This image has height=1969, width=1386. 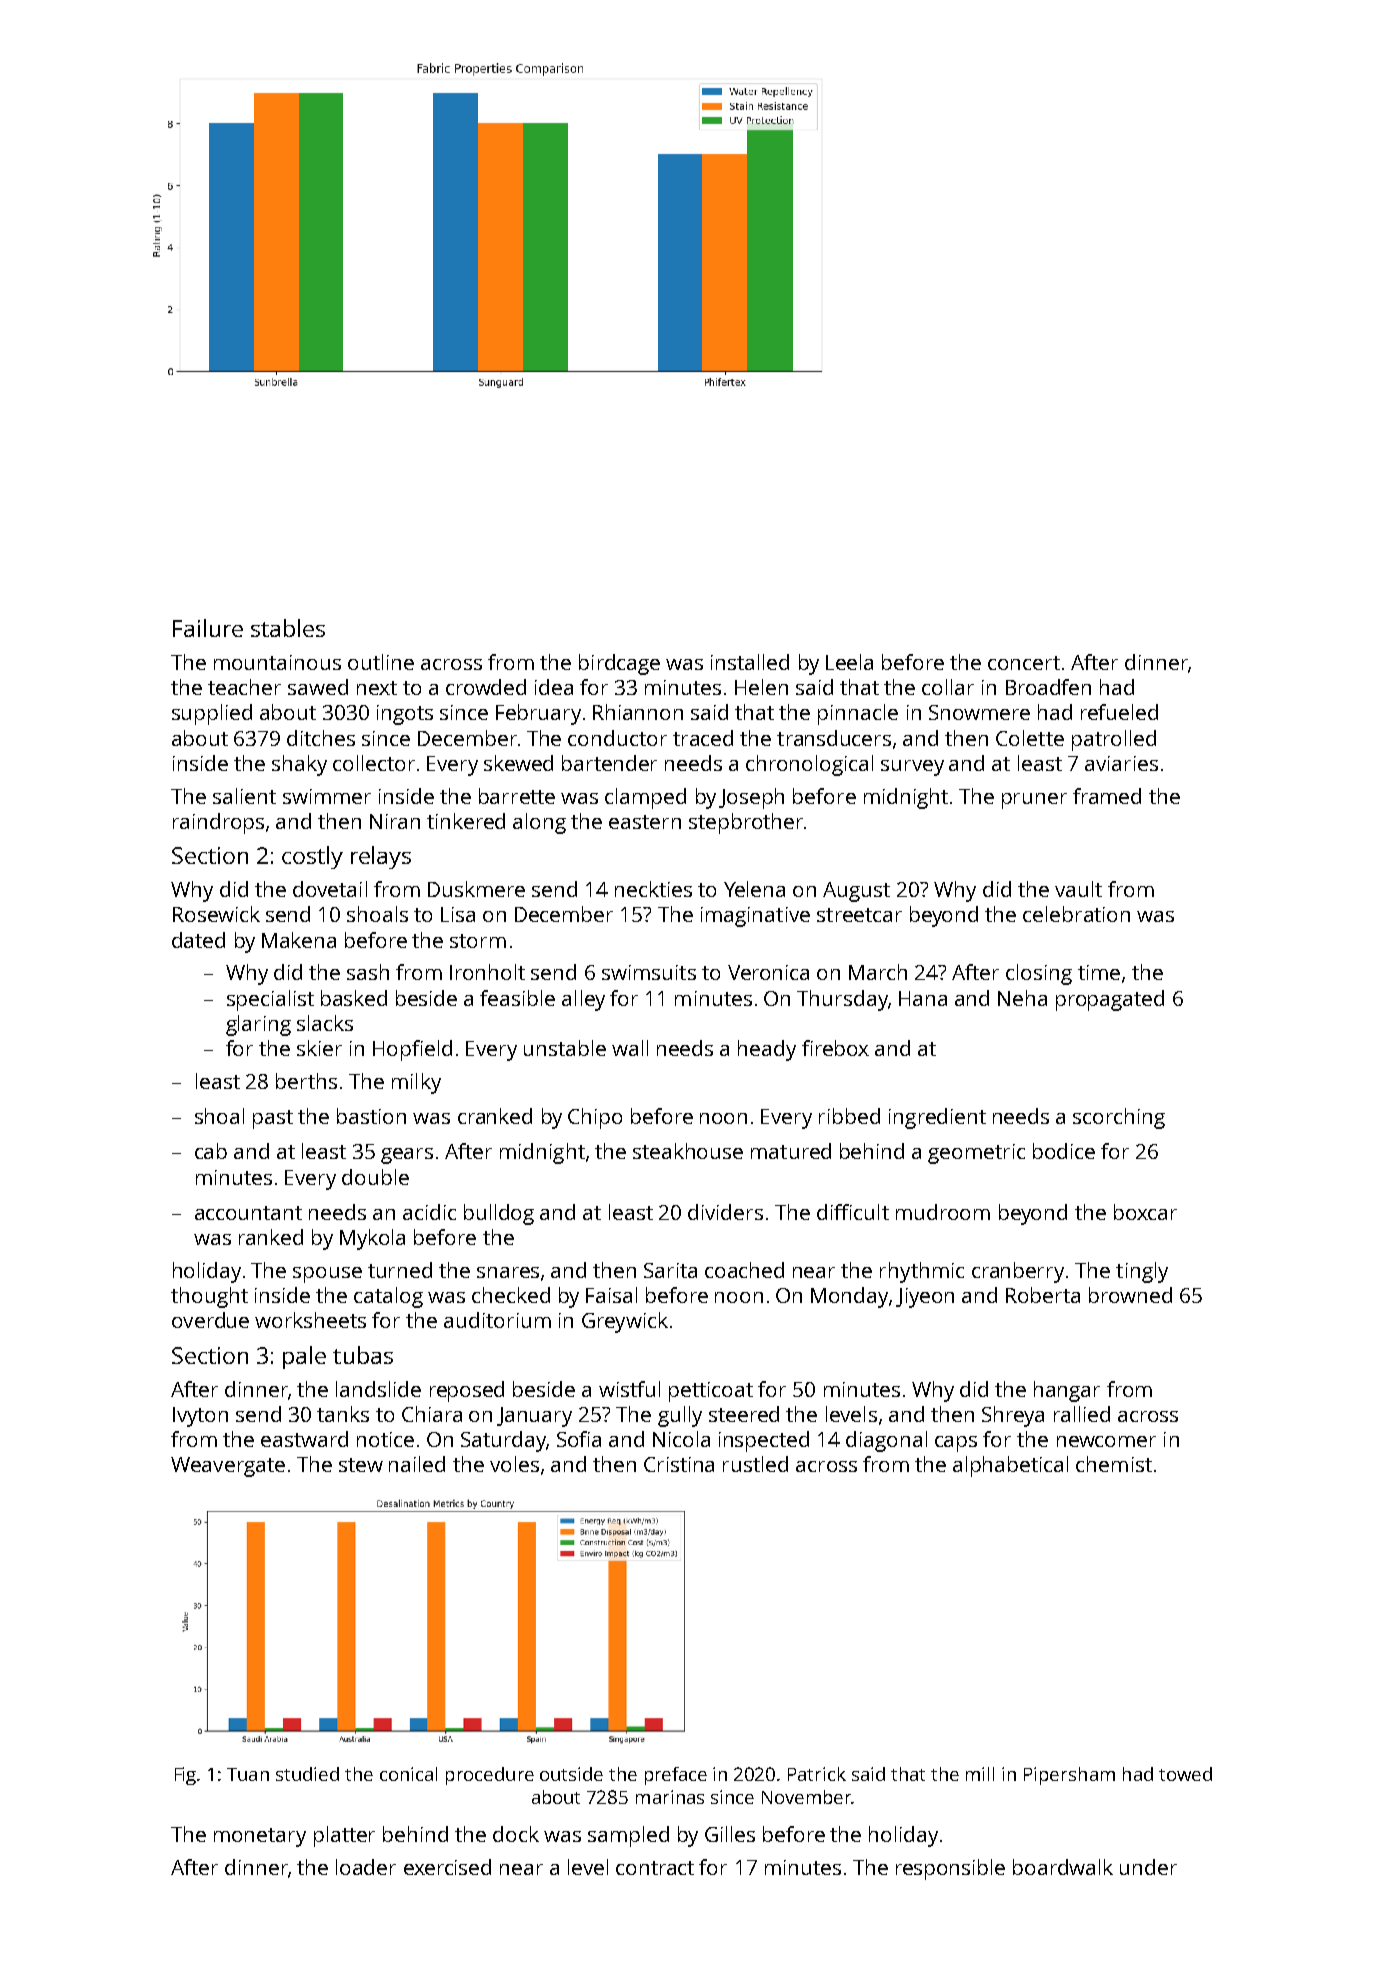 I want to click on cranberry, so click(x=1018, y=1272).
